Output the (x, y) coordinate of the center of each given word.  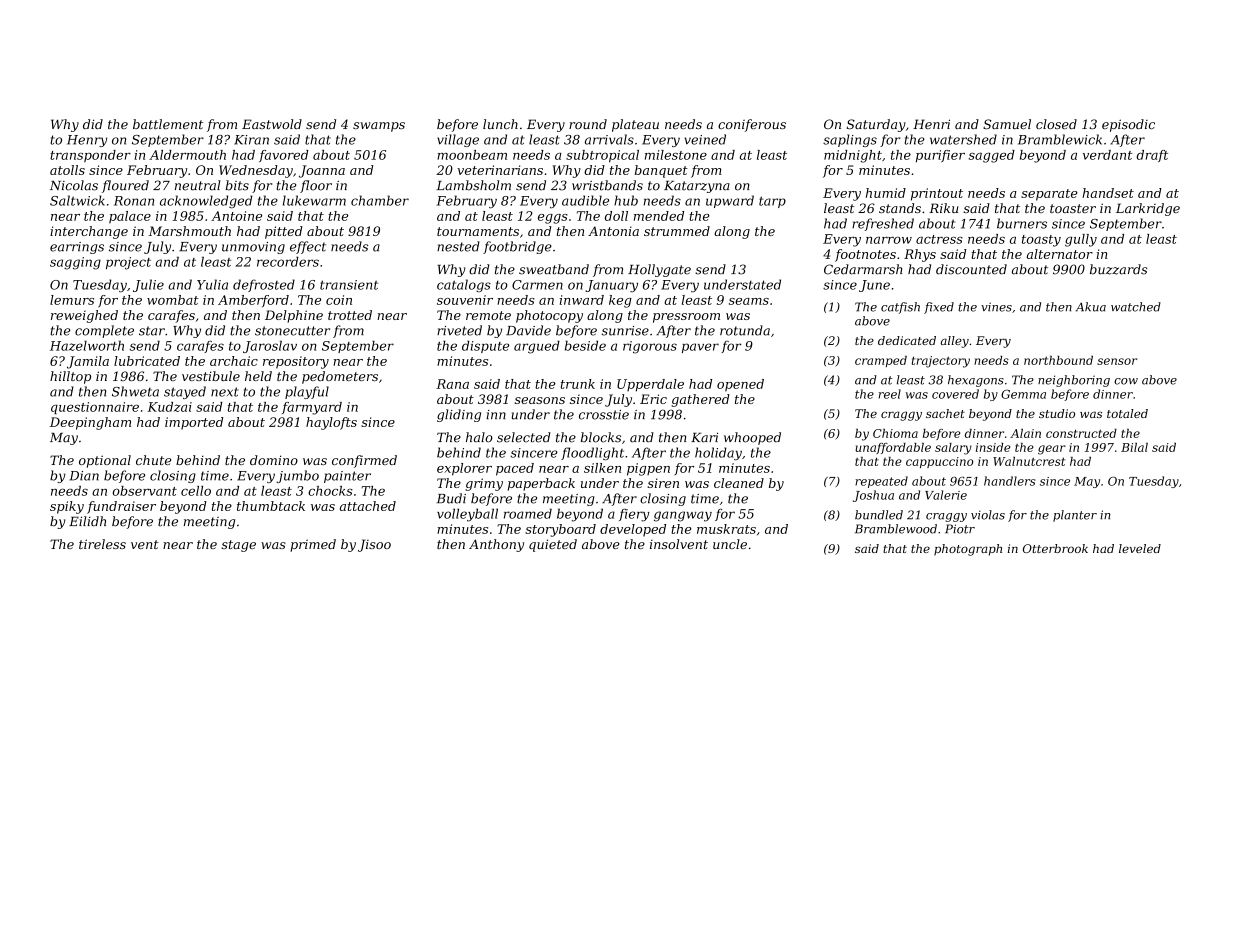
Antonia (613, 231)
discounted (971, 269)
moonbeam (472, 155)
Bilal (1134, 447)
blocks (601, 437)
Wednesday (256, 171)
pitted (284, 232)
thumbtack (271, 506)
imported (194, 423)
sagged (992, 156)
